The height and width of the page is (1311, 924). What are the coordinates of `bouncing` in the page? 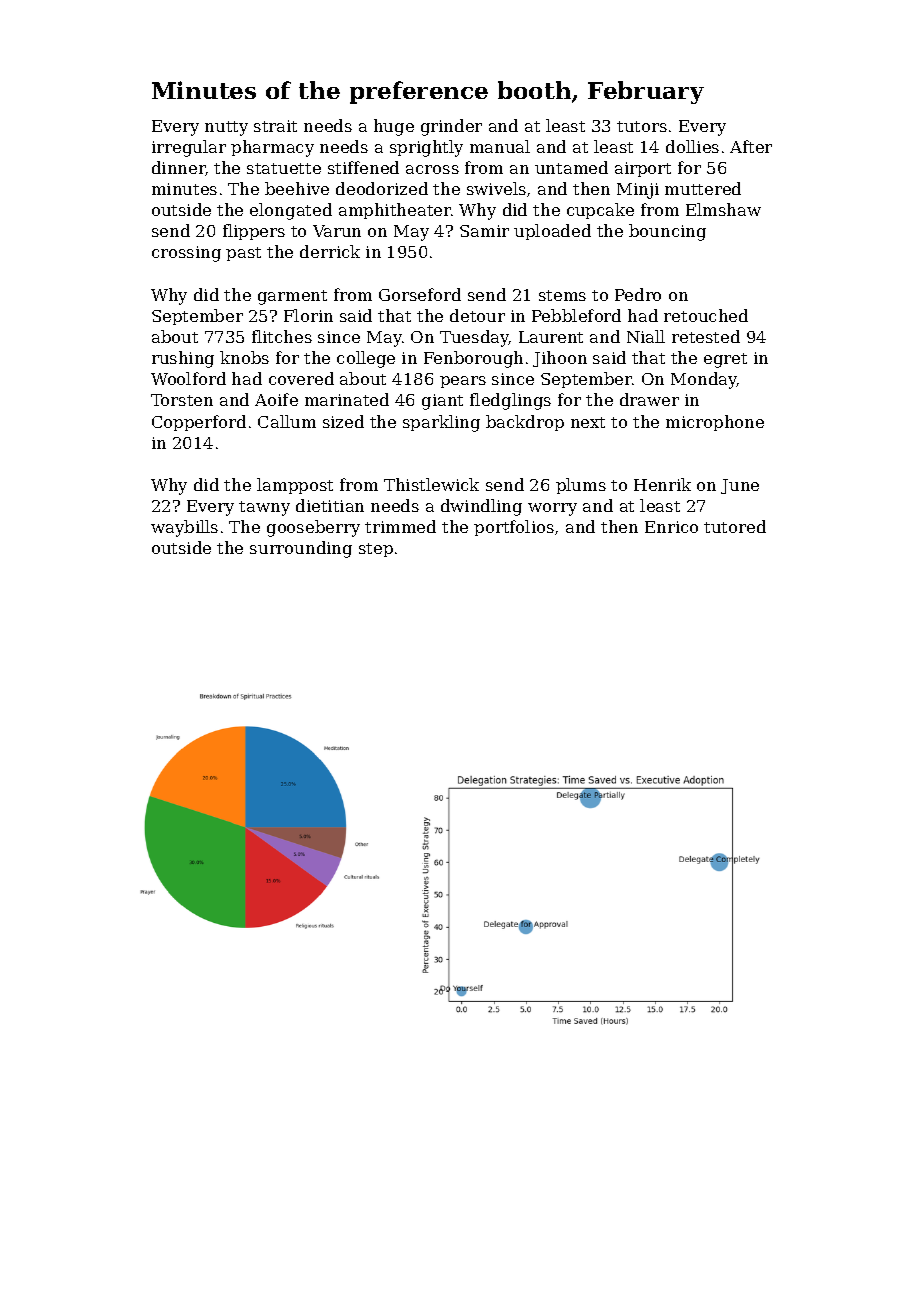 It's located at (667, 232).
